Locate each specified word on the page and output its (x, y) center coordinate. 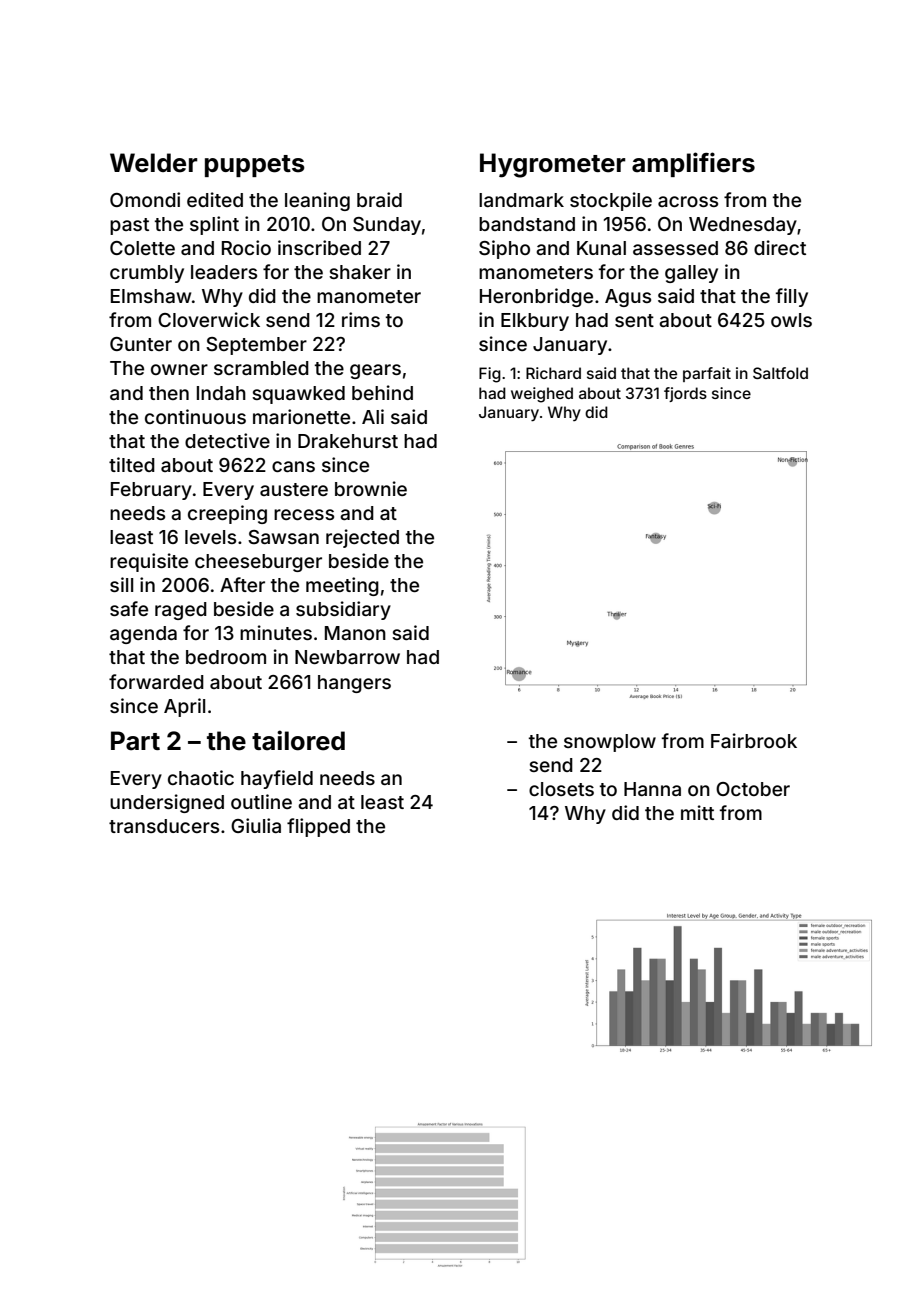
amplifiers (693, 164)
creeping (227, 514)
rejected (362, 538)
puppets (255, 166)
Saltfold (780, 373)
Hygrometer (553, 165)
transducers (164, 826)
